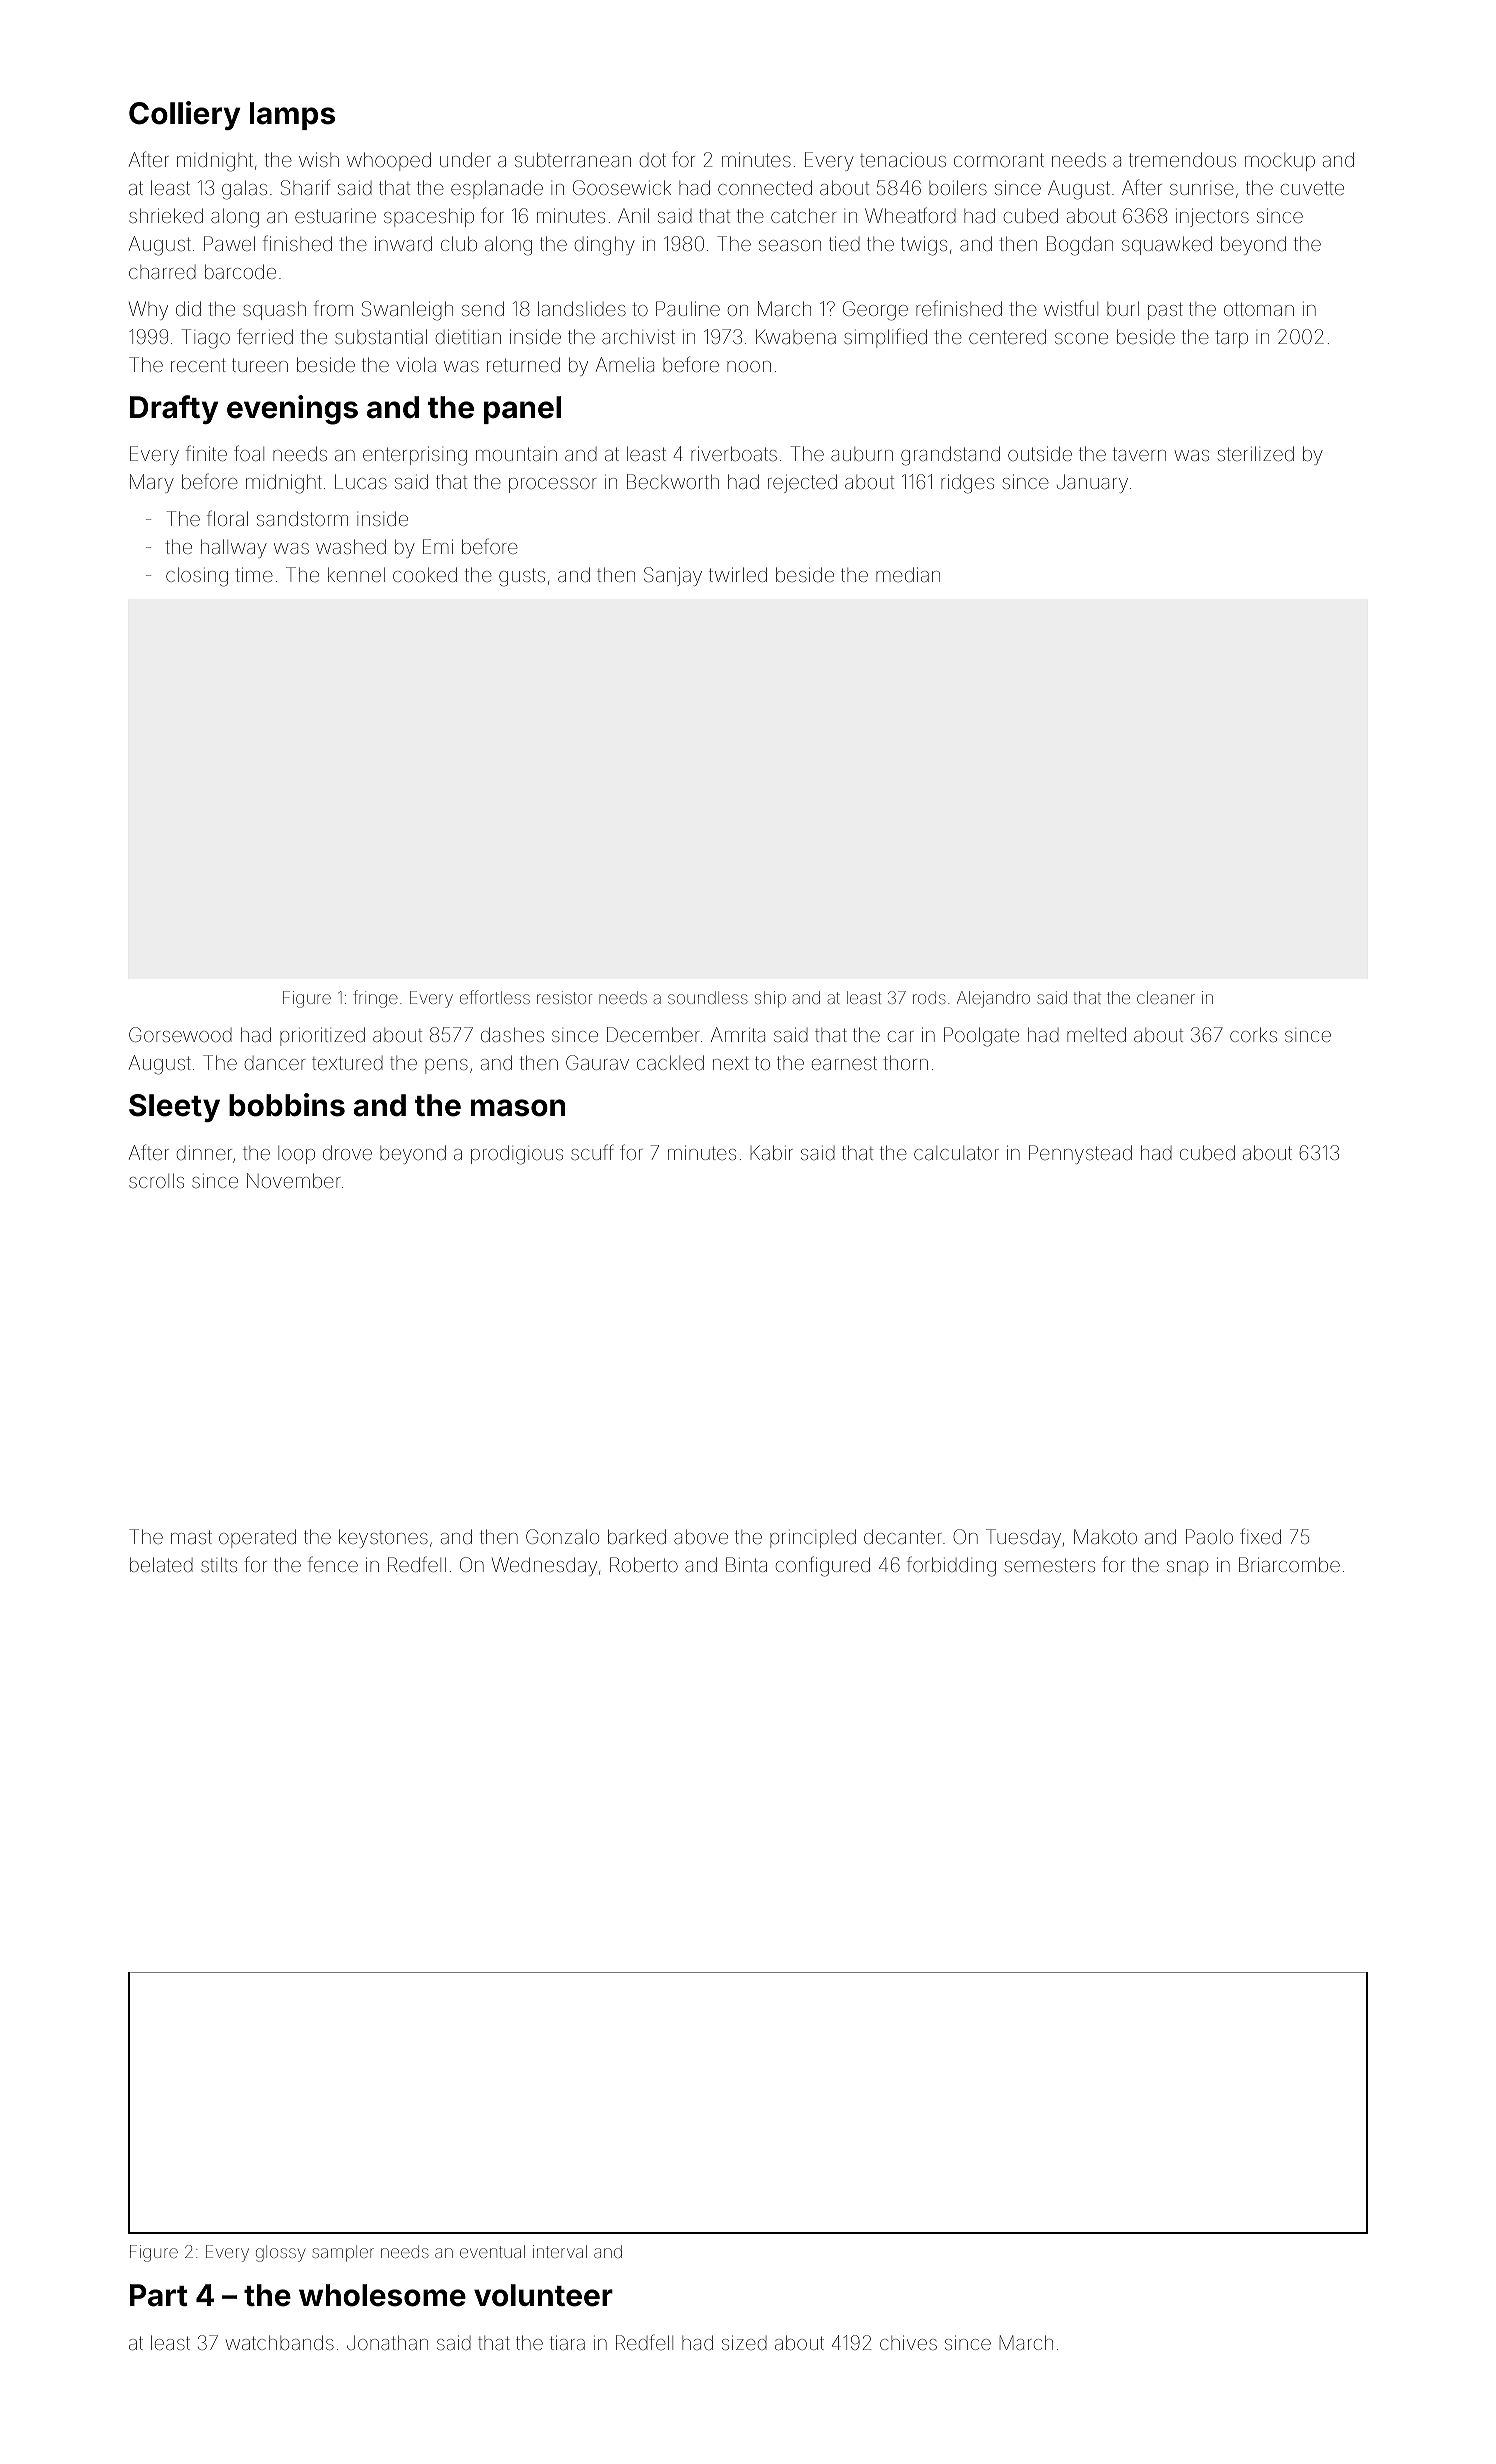 This screenshot has height=2464, width=1496. What do you see at coordinates (644, 1564) in the screenshot?
I see `Roberto` at bounding box center [644, 1564].
